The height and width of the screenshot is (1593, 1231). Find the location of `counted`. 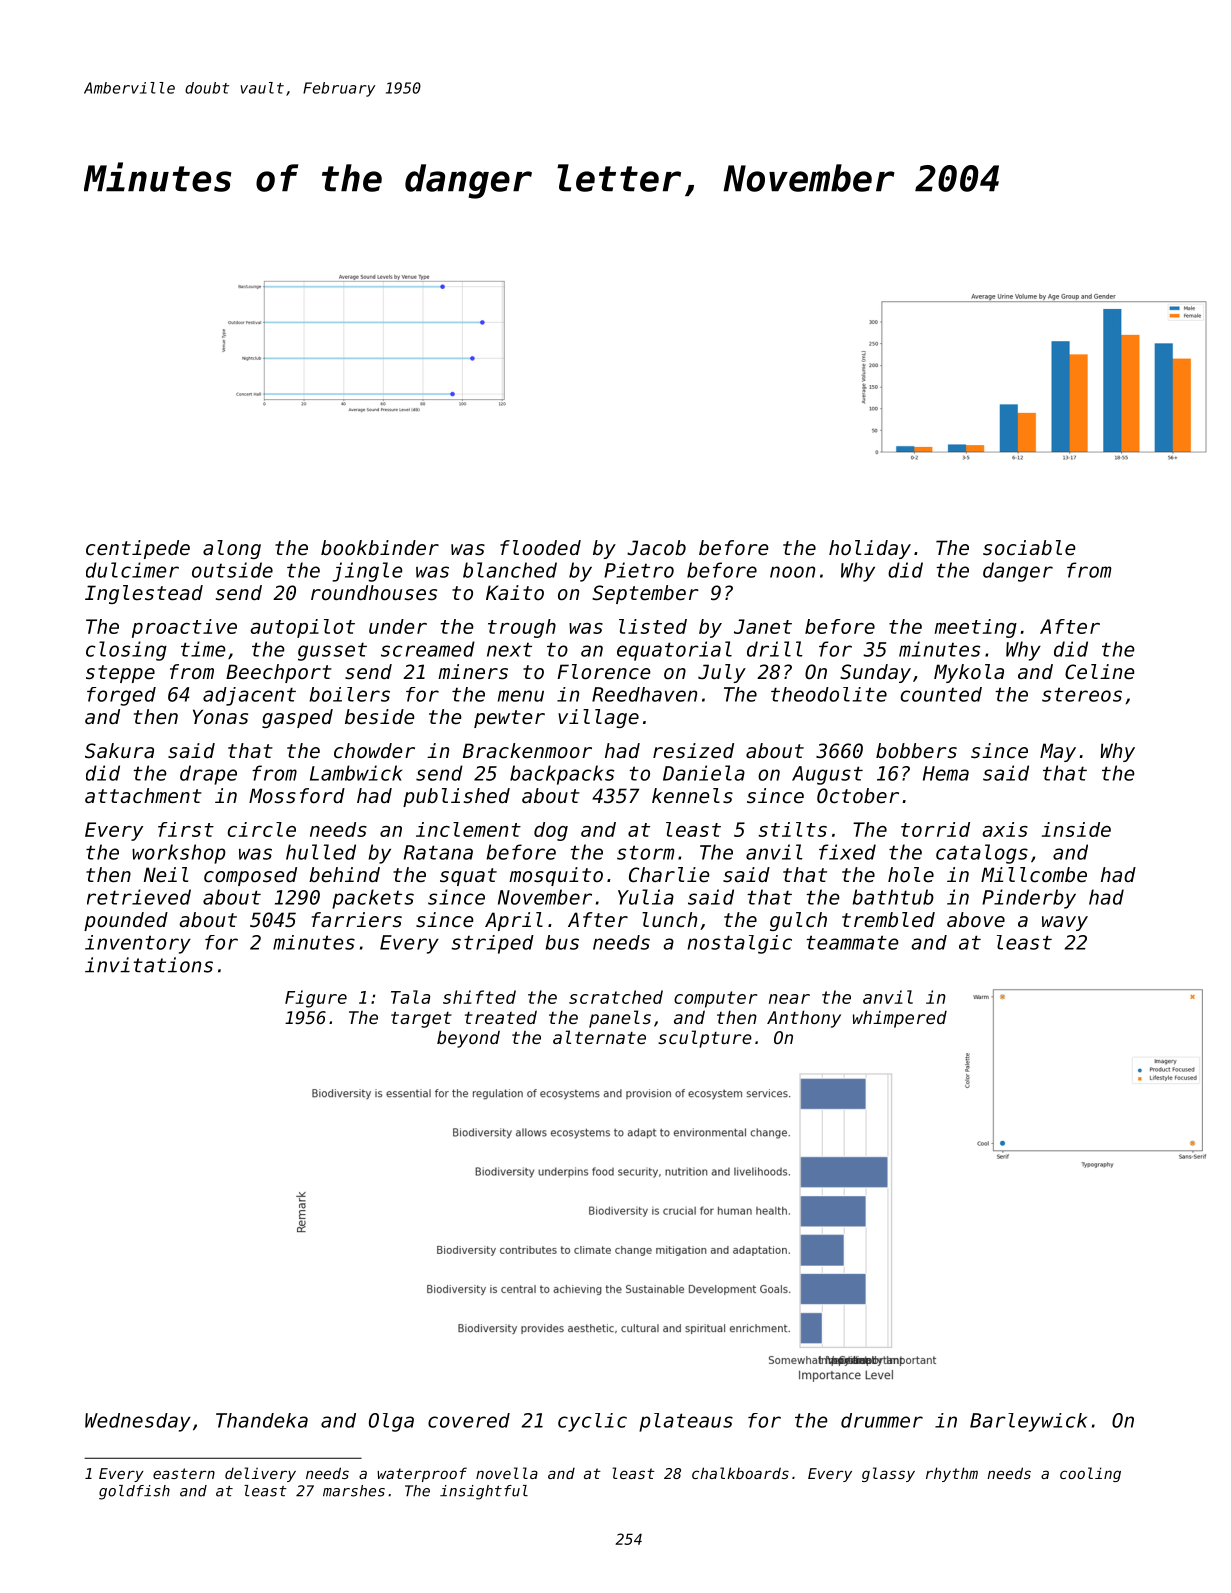

counted is located at coordinates (941, 694).
